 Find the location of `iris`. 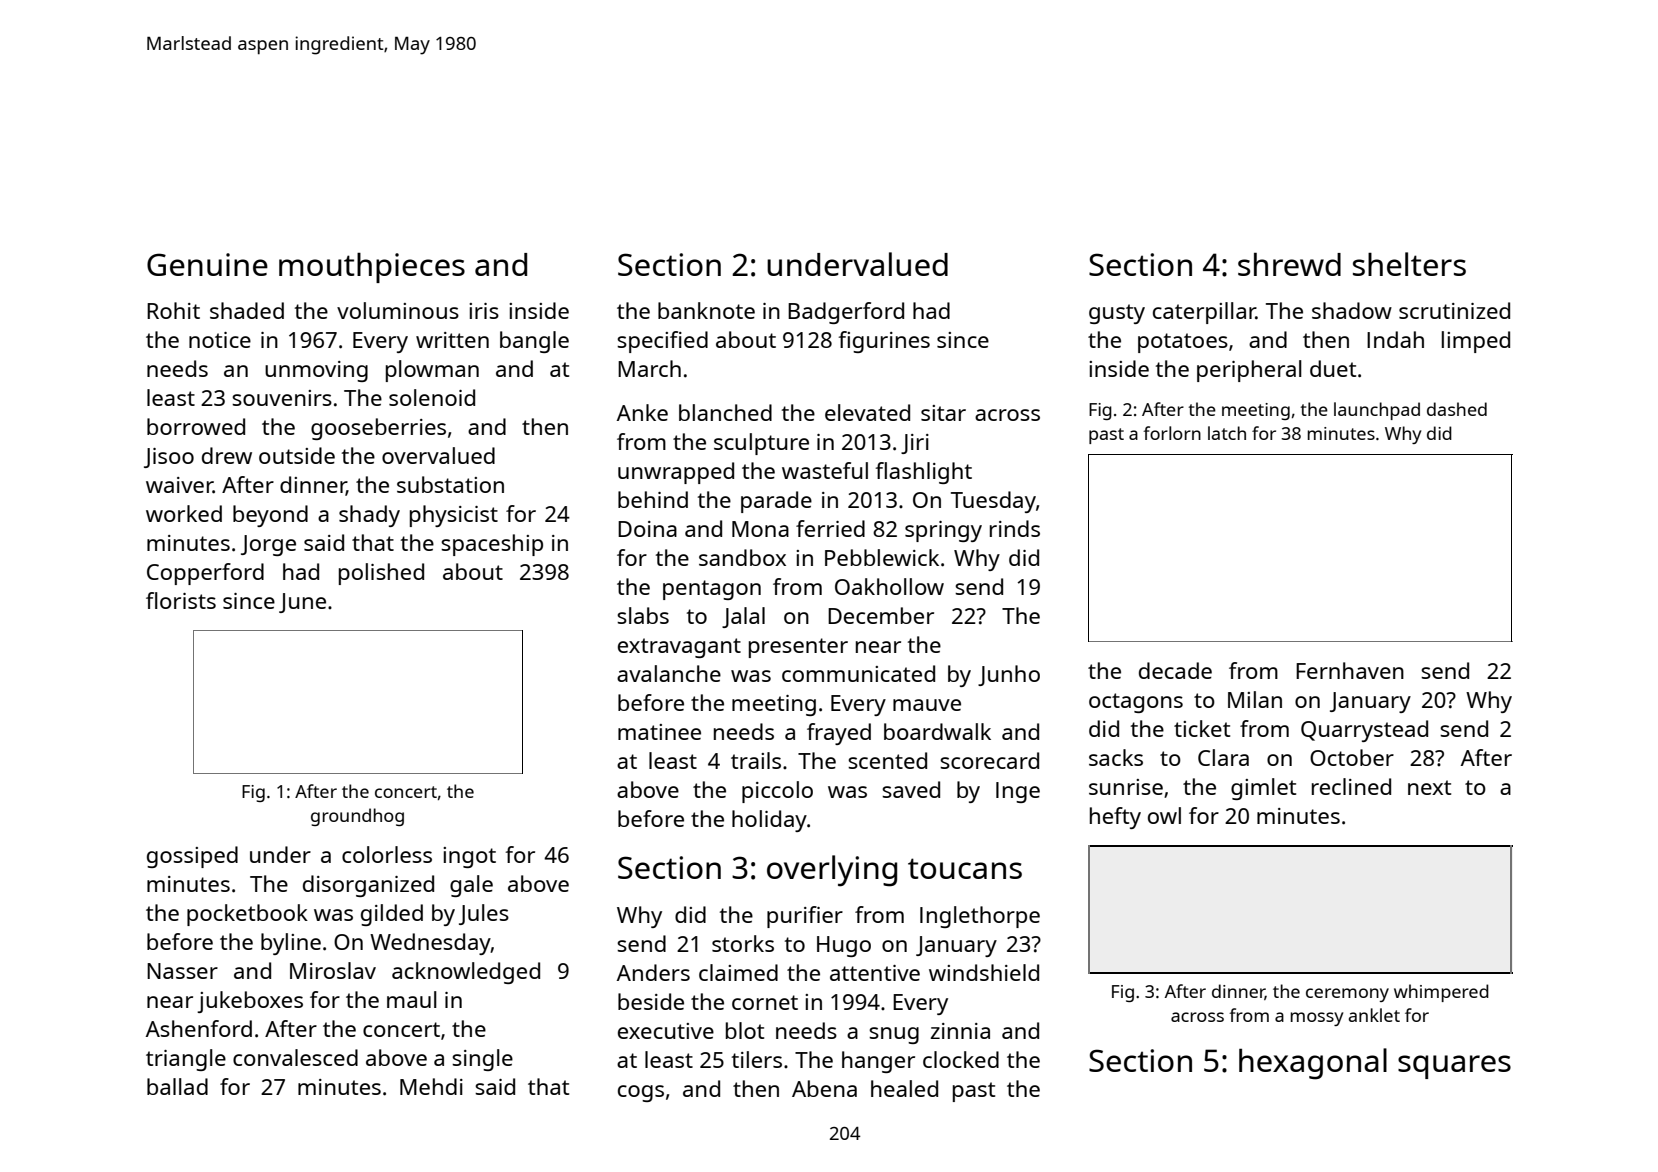

iris is located at coordinates (484, 311).
